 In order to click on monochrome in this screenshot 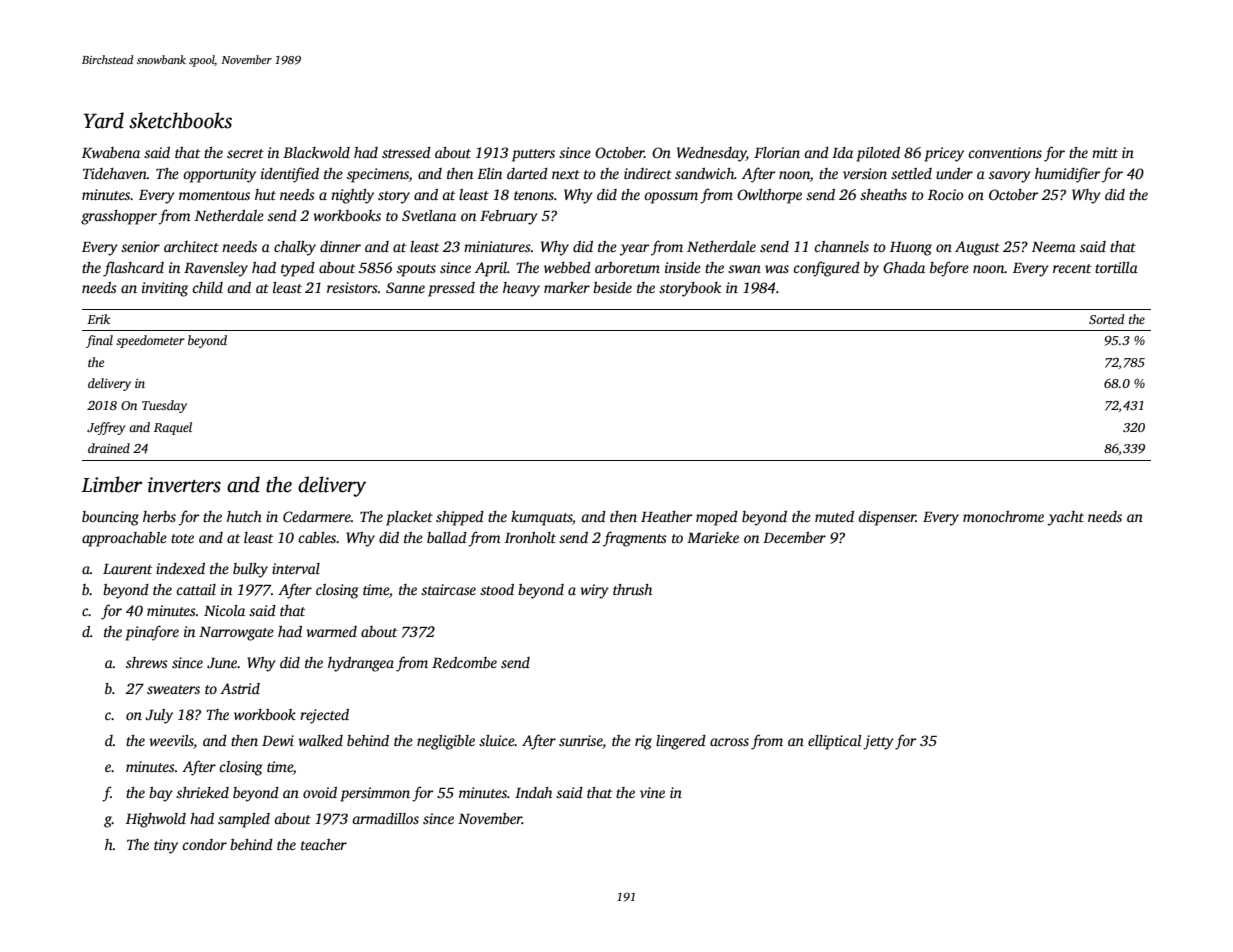, I will do `click(1003, 516)`.
